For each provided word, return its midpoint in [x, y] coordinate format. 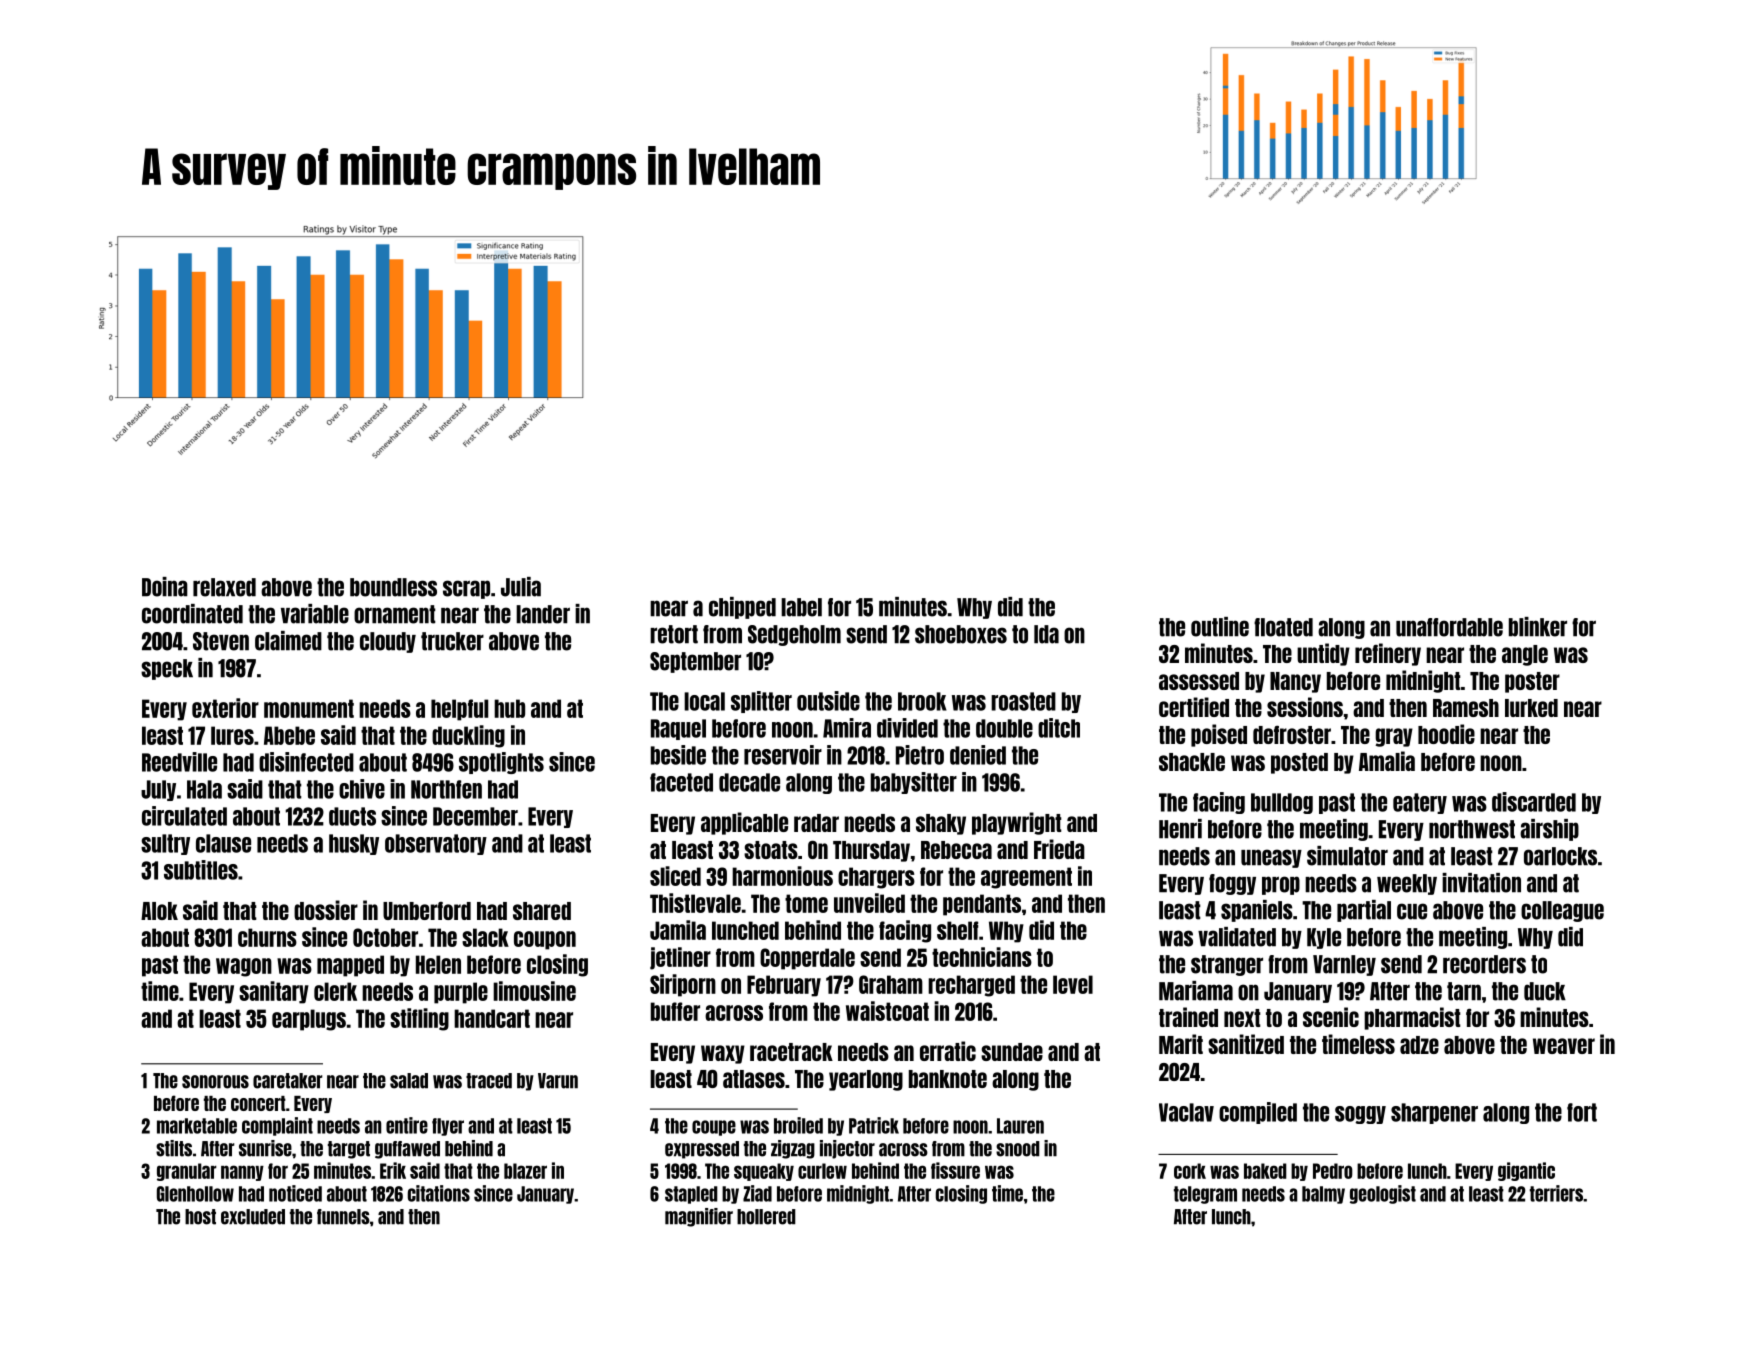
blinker [1538, 627]
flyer [448, 1127]
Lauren [1020, 1126]
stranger [1227, 965]
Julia [521, 587]
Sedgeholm [794, 635]
